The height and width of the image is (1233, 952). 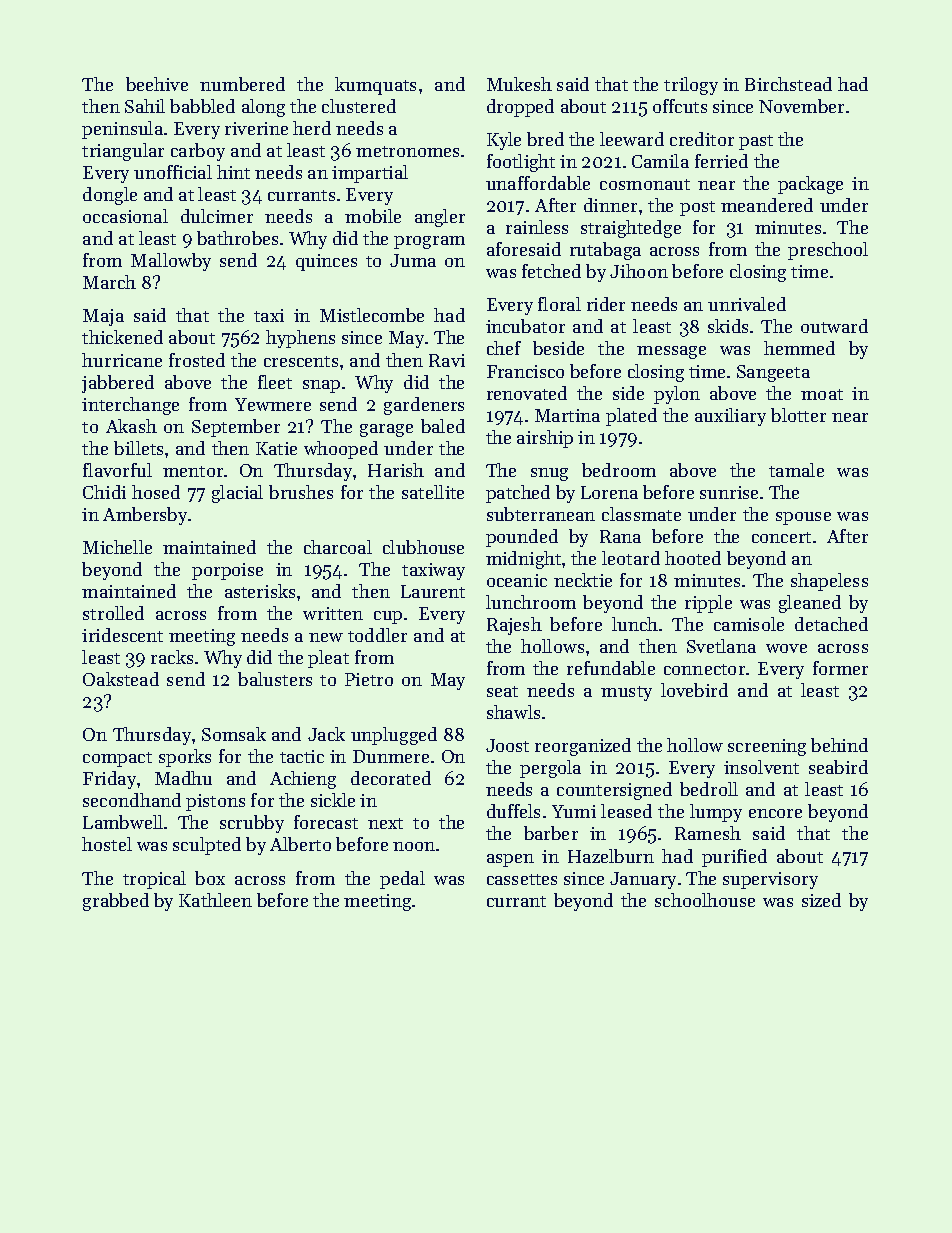 I want to click on sized, so click(x=821, y=900).
